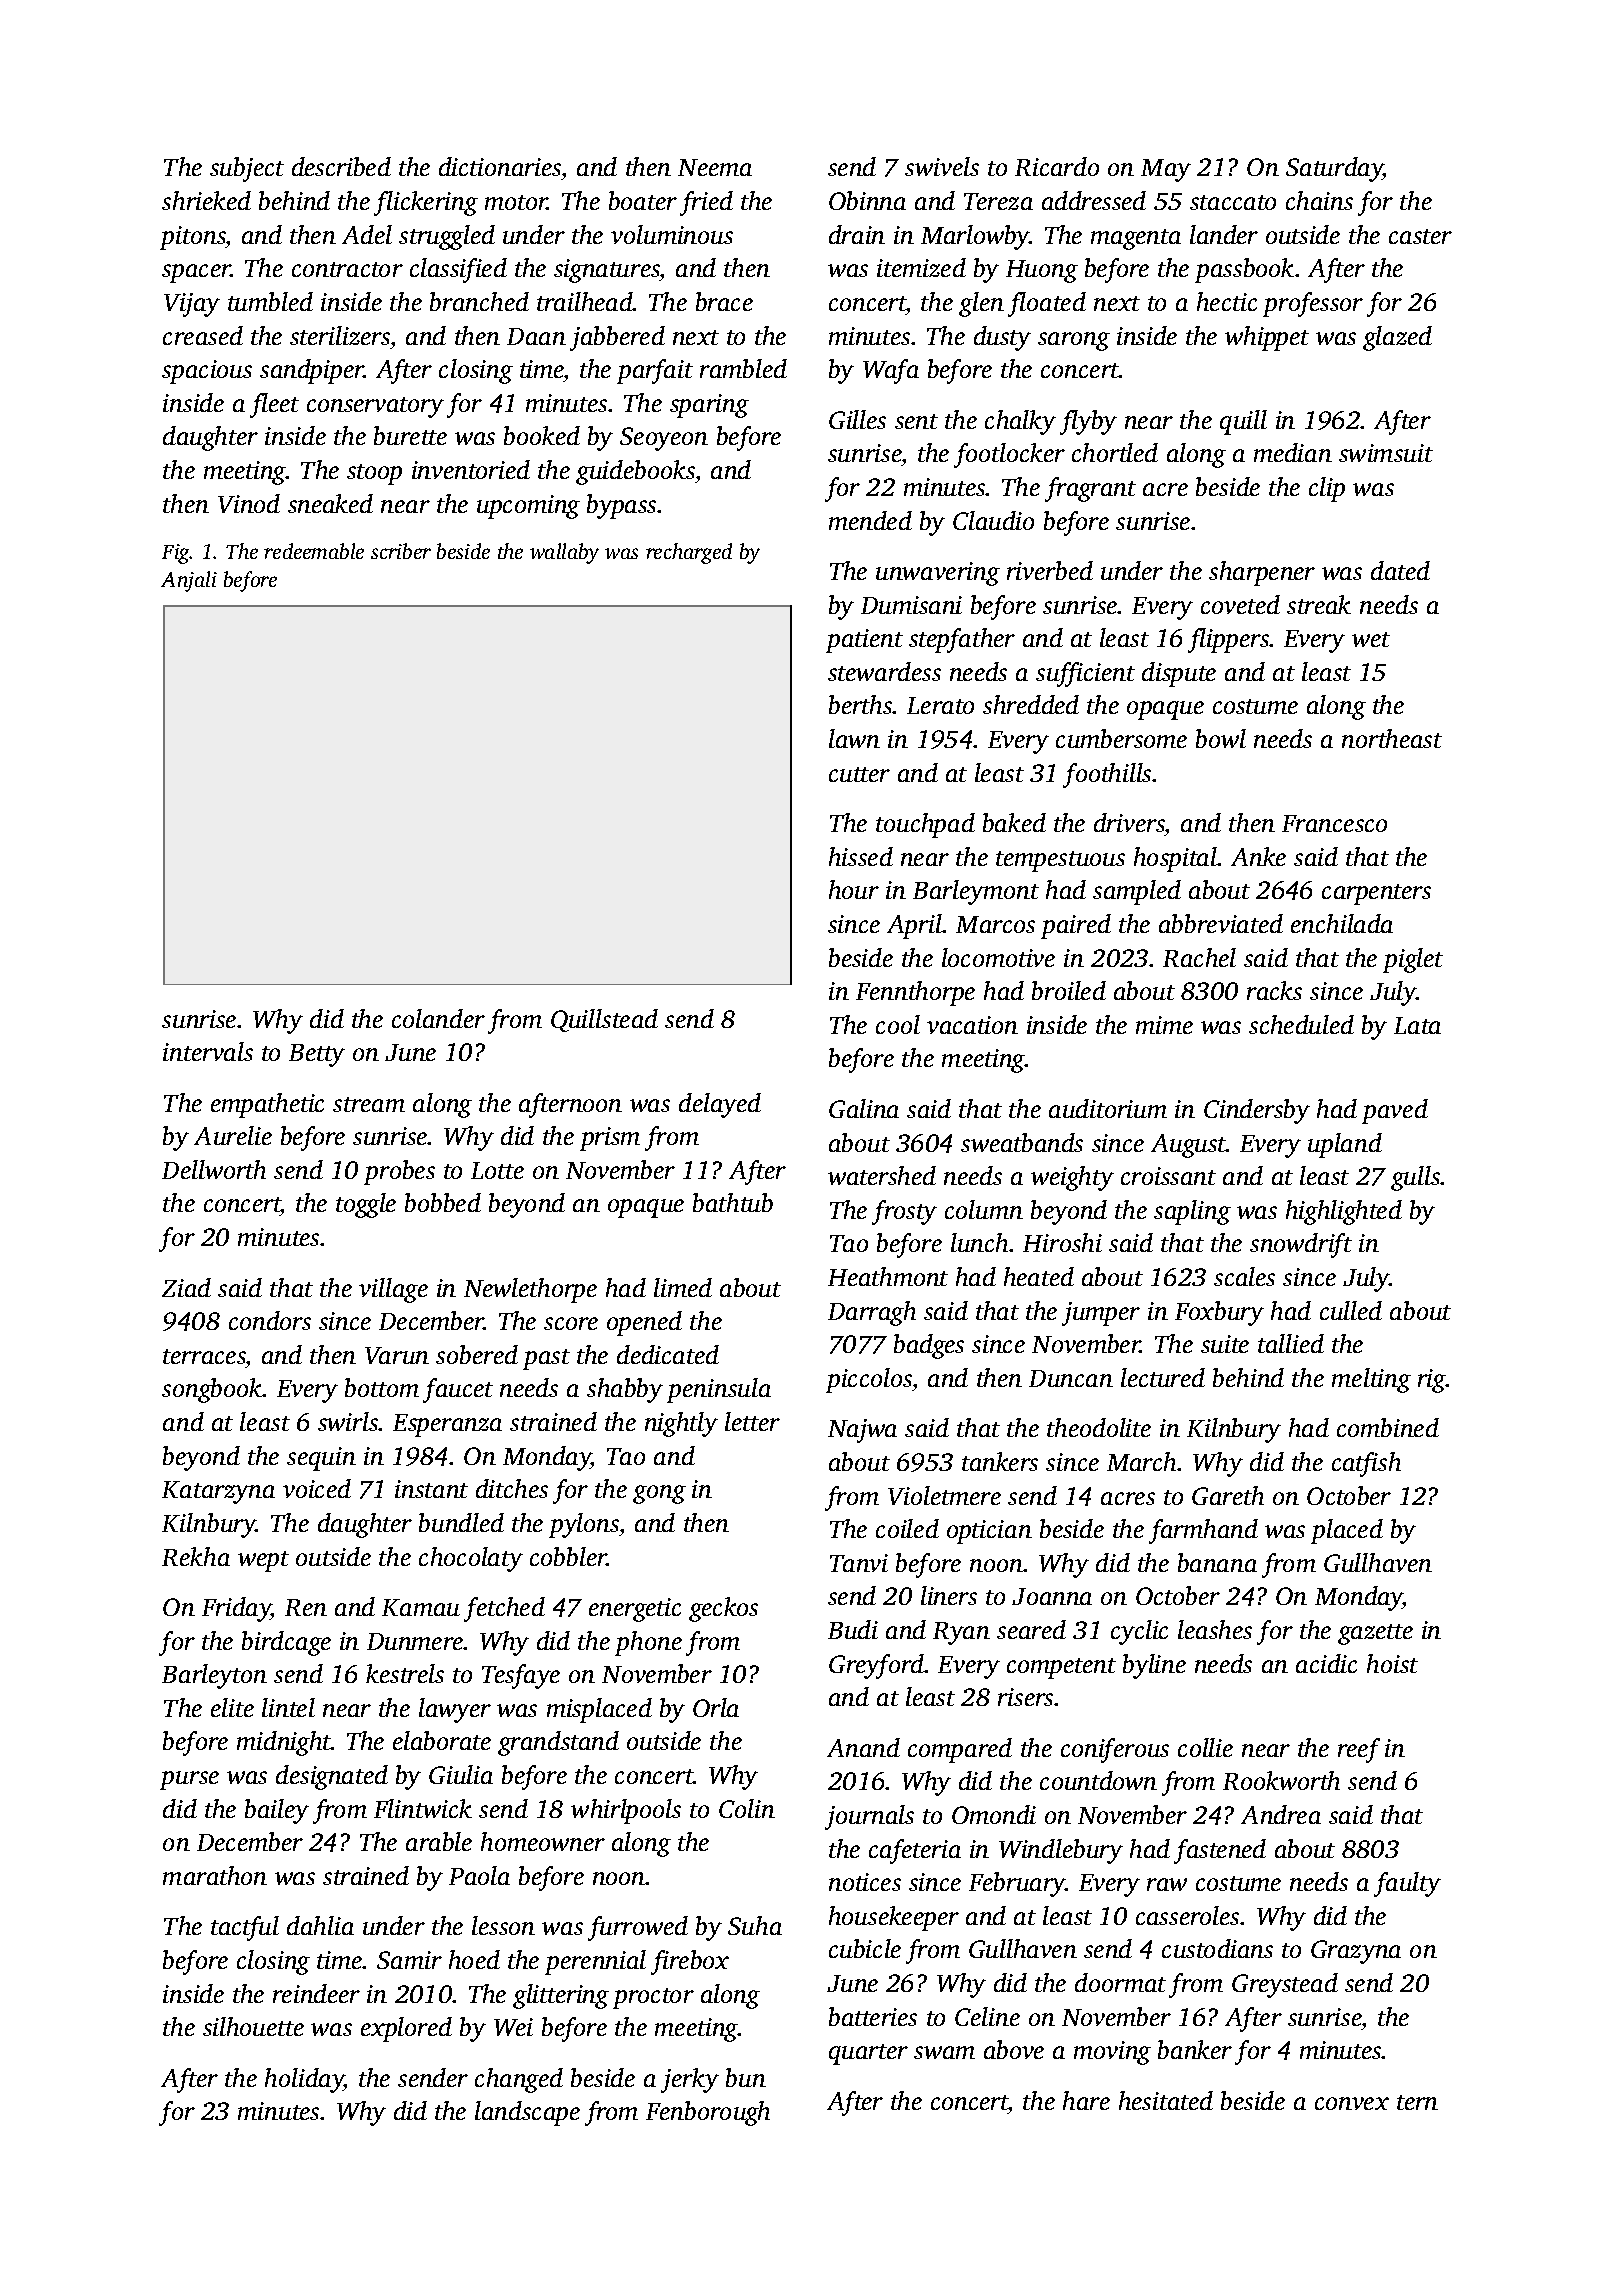  I want to click on Lata, so click(1417, 1025).
